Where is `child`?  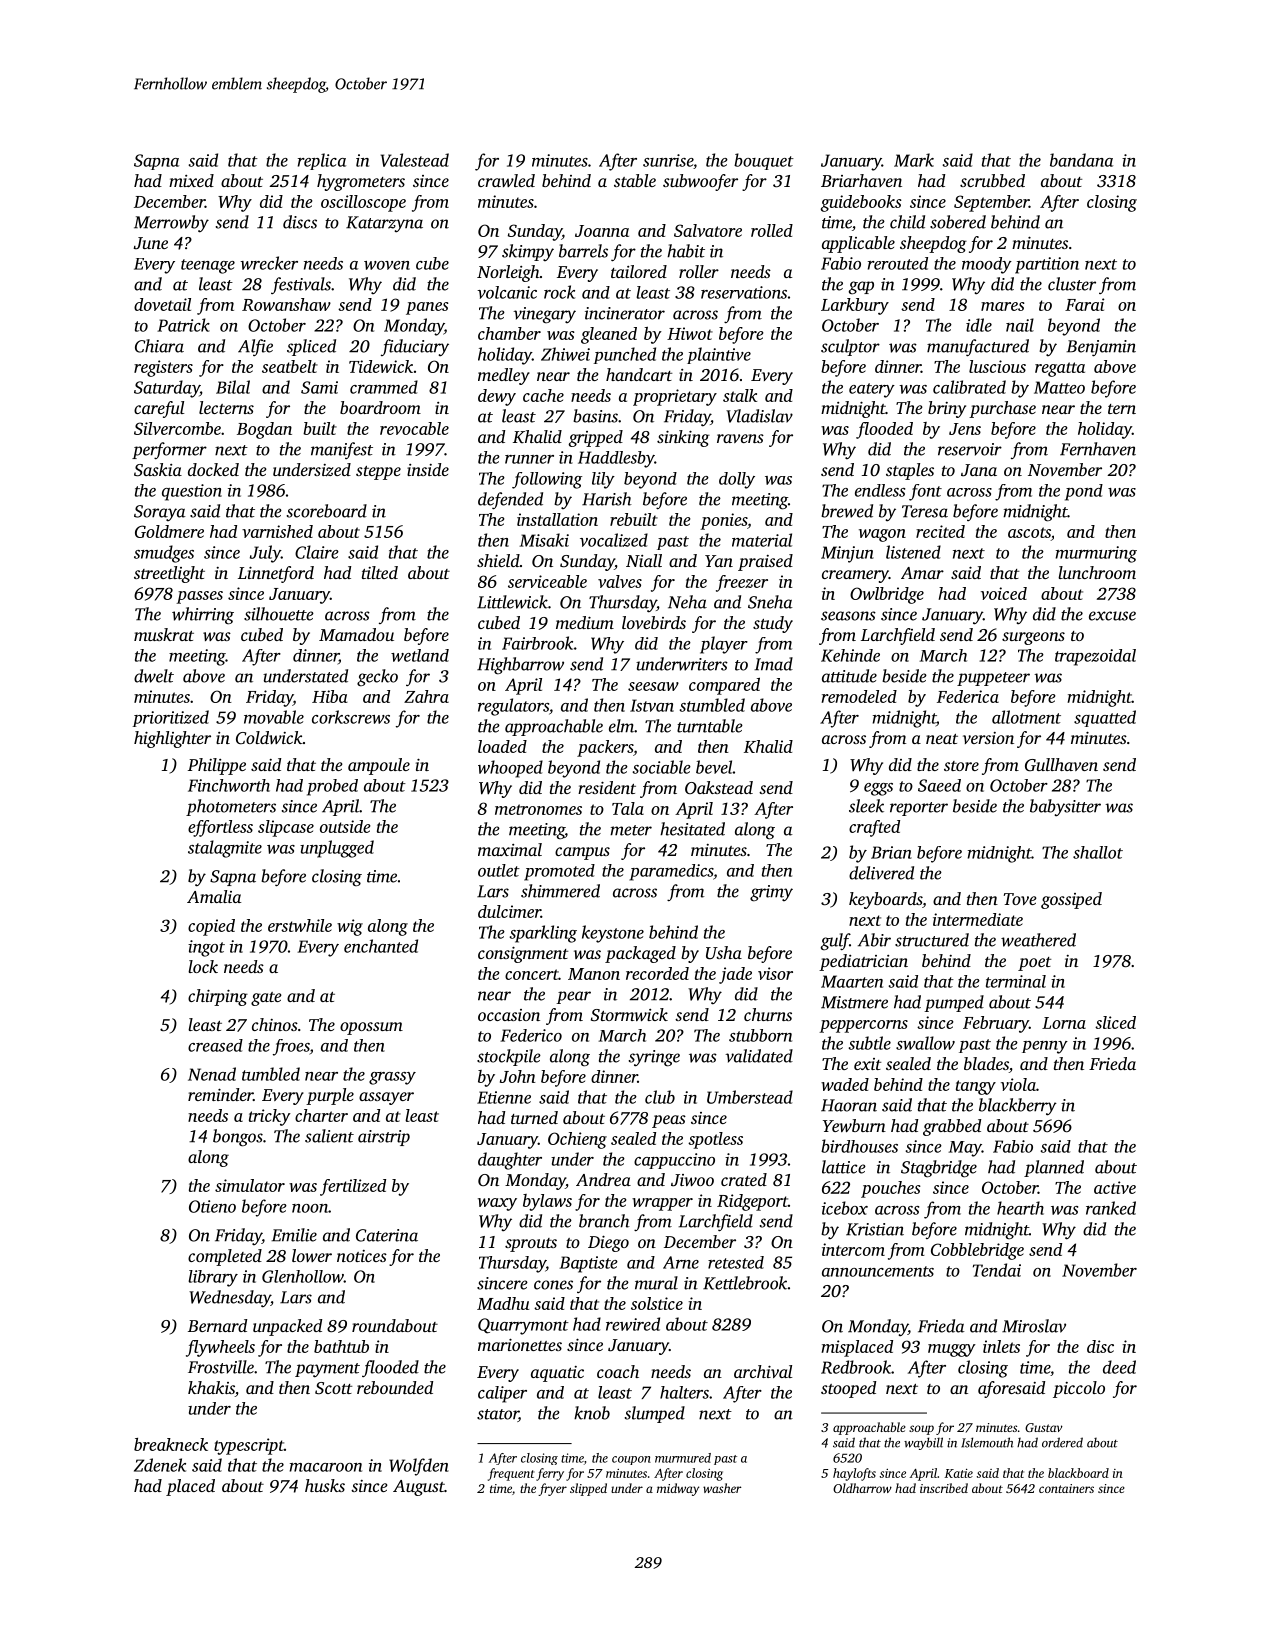 child is located at coordinates (907, 222).
